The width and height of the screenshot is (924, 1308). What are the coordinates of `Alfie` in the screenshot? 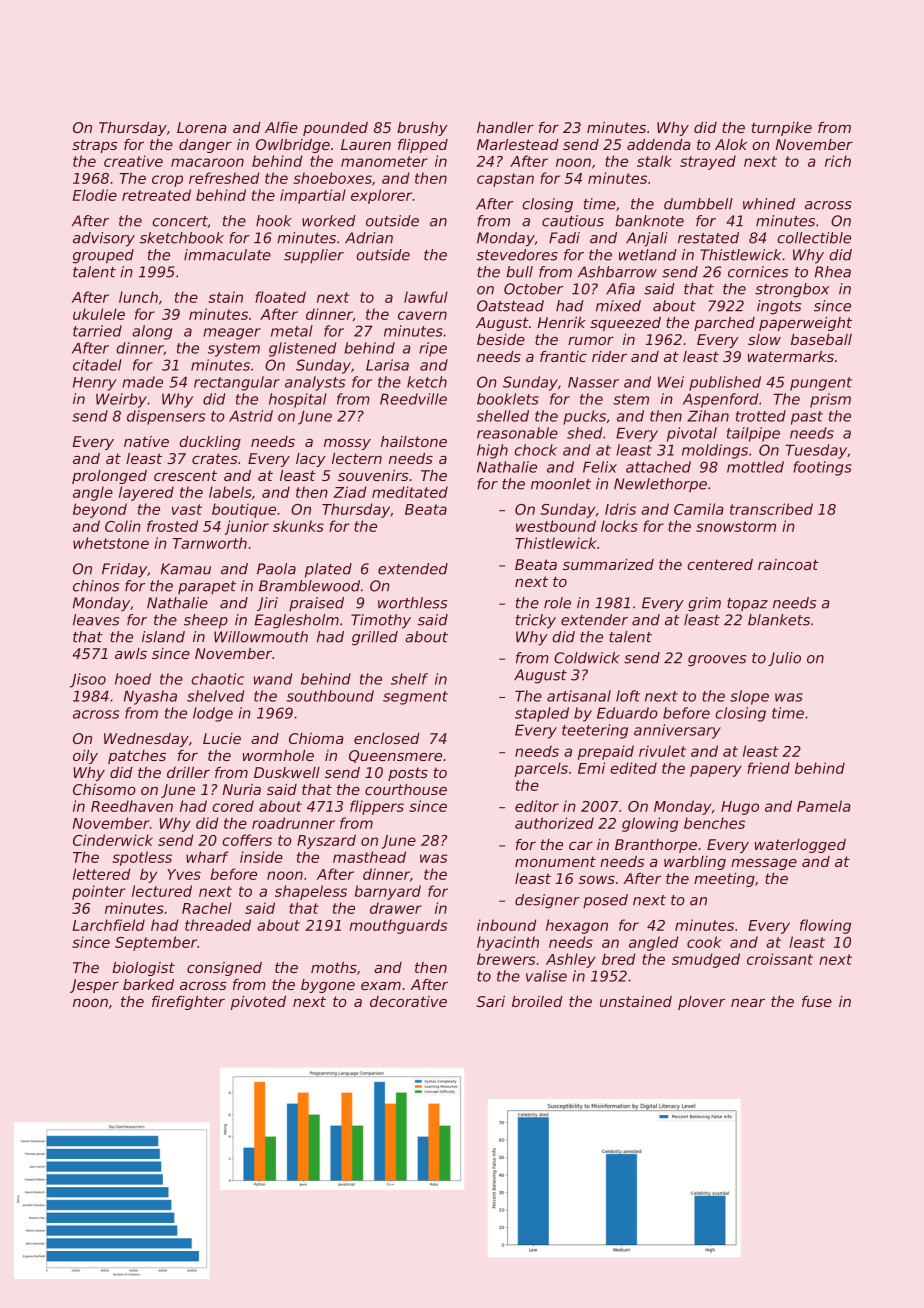 It's located at (281, 127).
